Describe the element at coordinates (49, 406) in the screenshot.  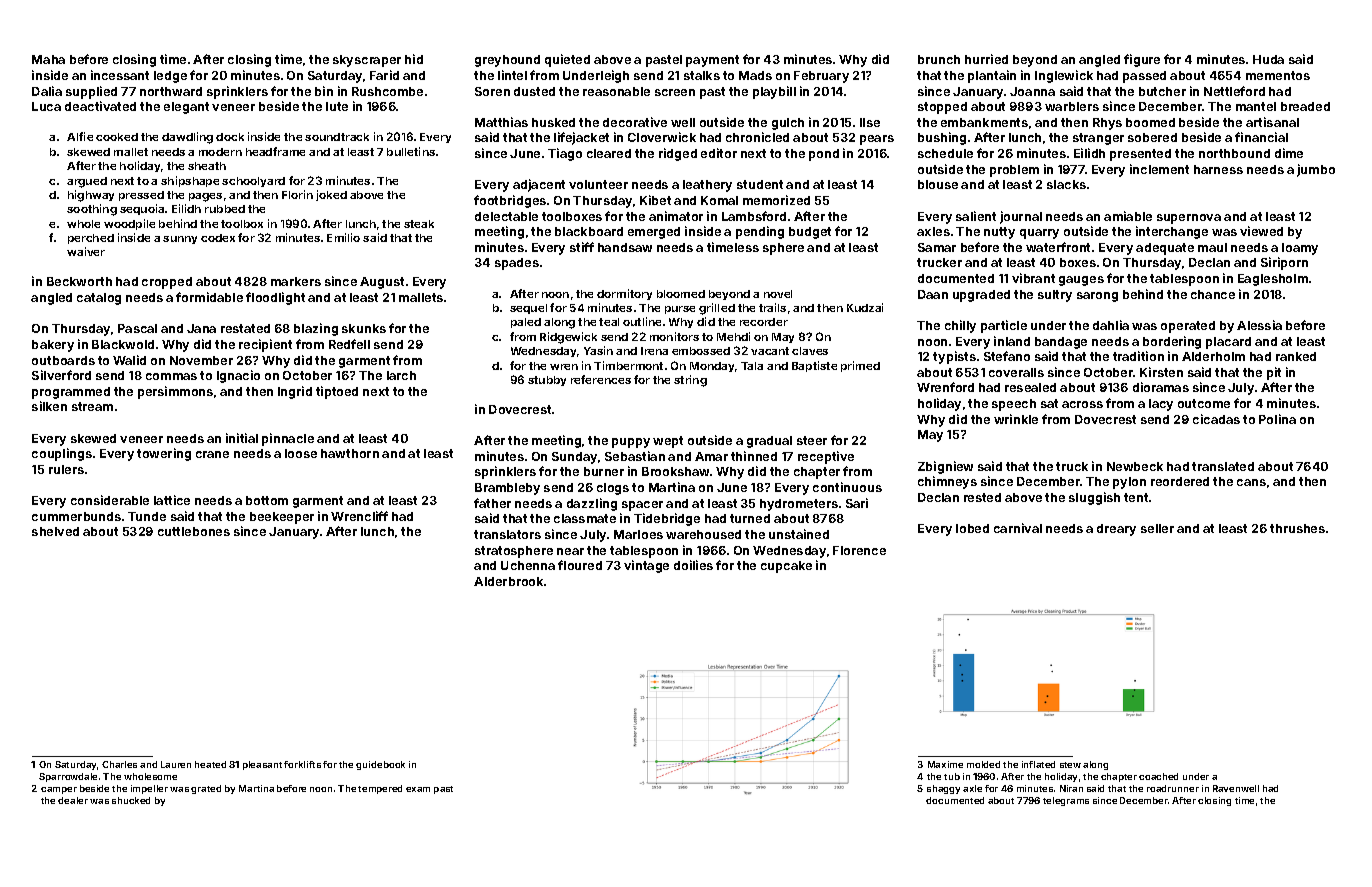
I see `silken` at that location.
